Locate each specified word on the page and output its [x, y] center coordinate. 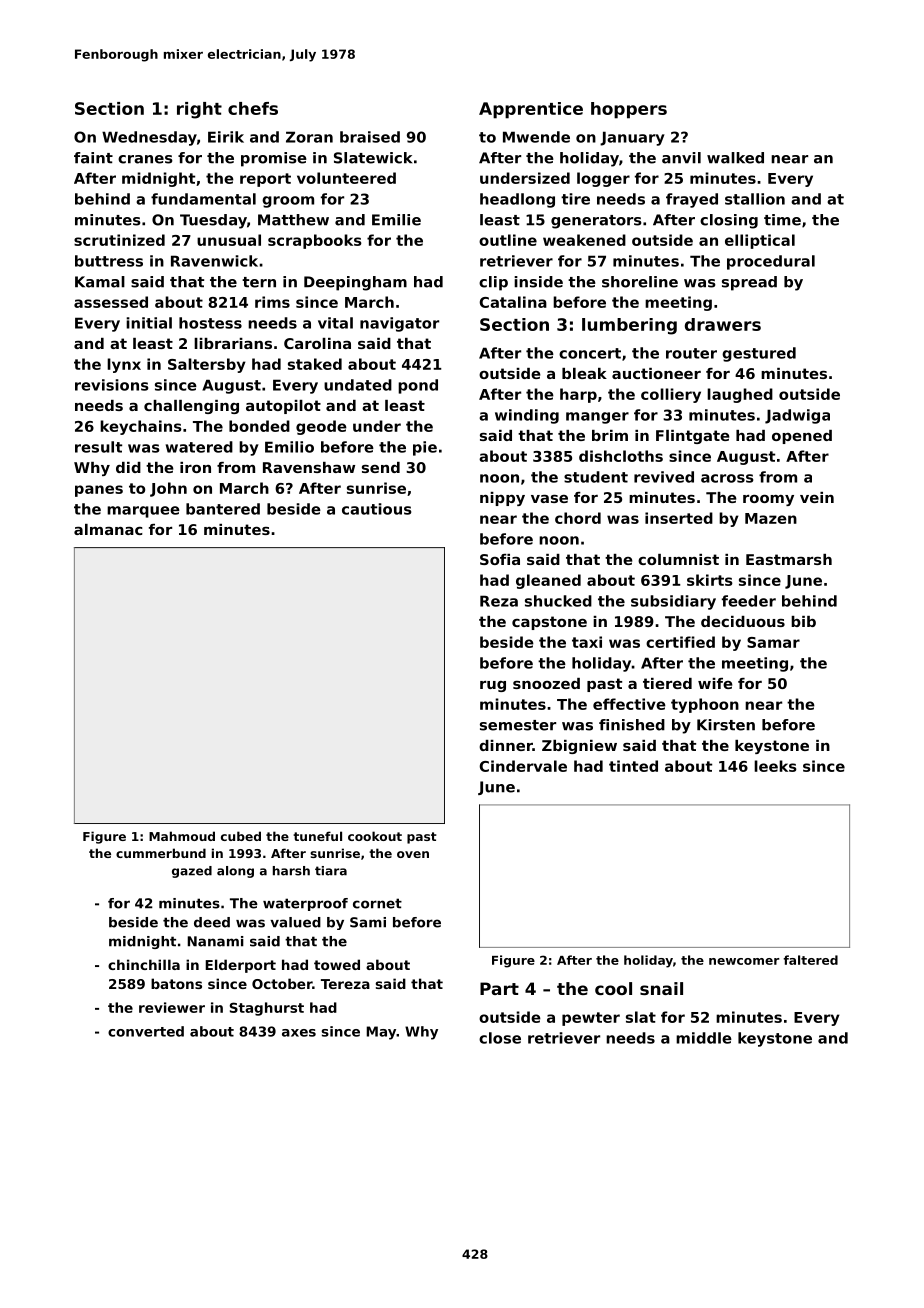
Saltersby [207, 365]
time [782, 220]
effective [629, 704]
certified [680, 642]
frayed [692, 200]
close [500, 1038]
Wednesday [149, 138]
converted [146, 1031]
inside [538, 282]
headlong [517, 200]
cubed [241, 836]
